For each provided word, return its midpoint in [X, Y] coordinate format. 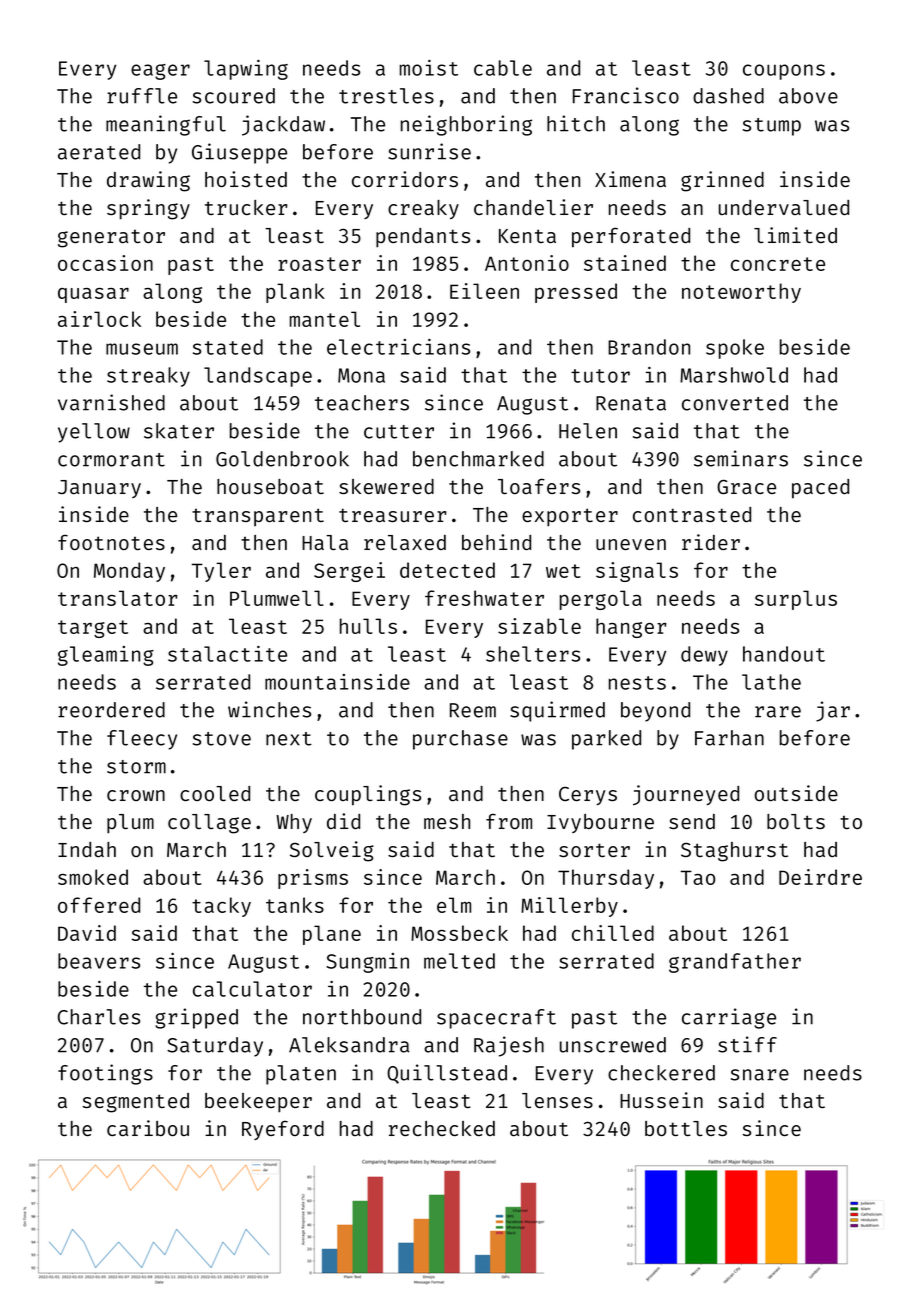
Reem [473, 710]
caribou [148, 1128]
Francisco [626, 95]
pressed [576, 293]
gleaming [106, 656]
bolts [796, 821]
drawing [148, 181]
